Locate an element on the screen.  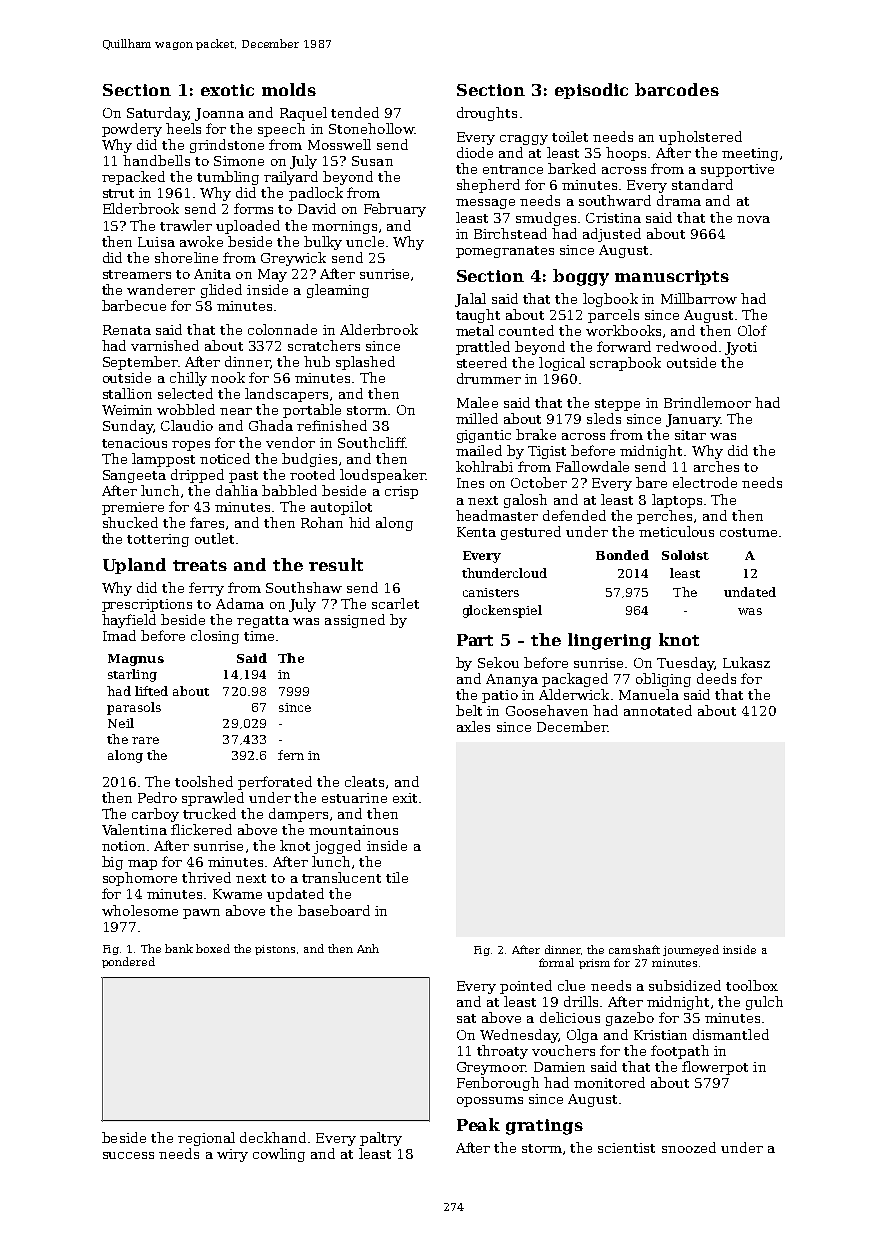
closing is located at coordinates (215, 637).
